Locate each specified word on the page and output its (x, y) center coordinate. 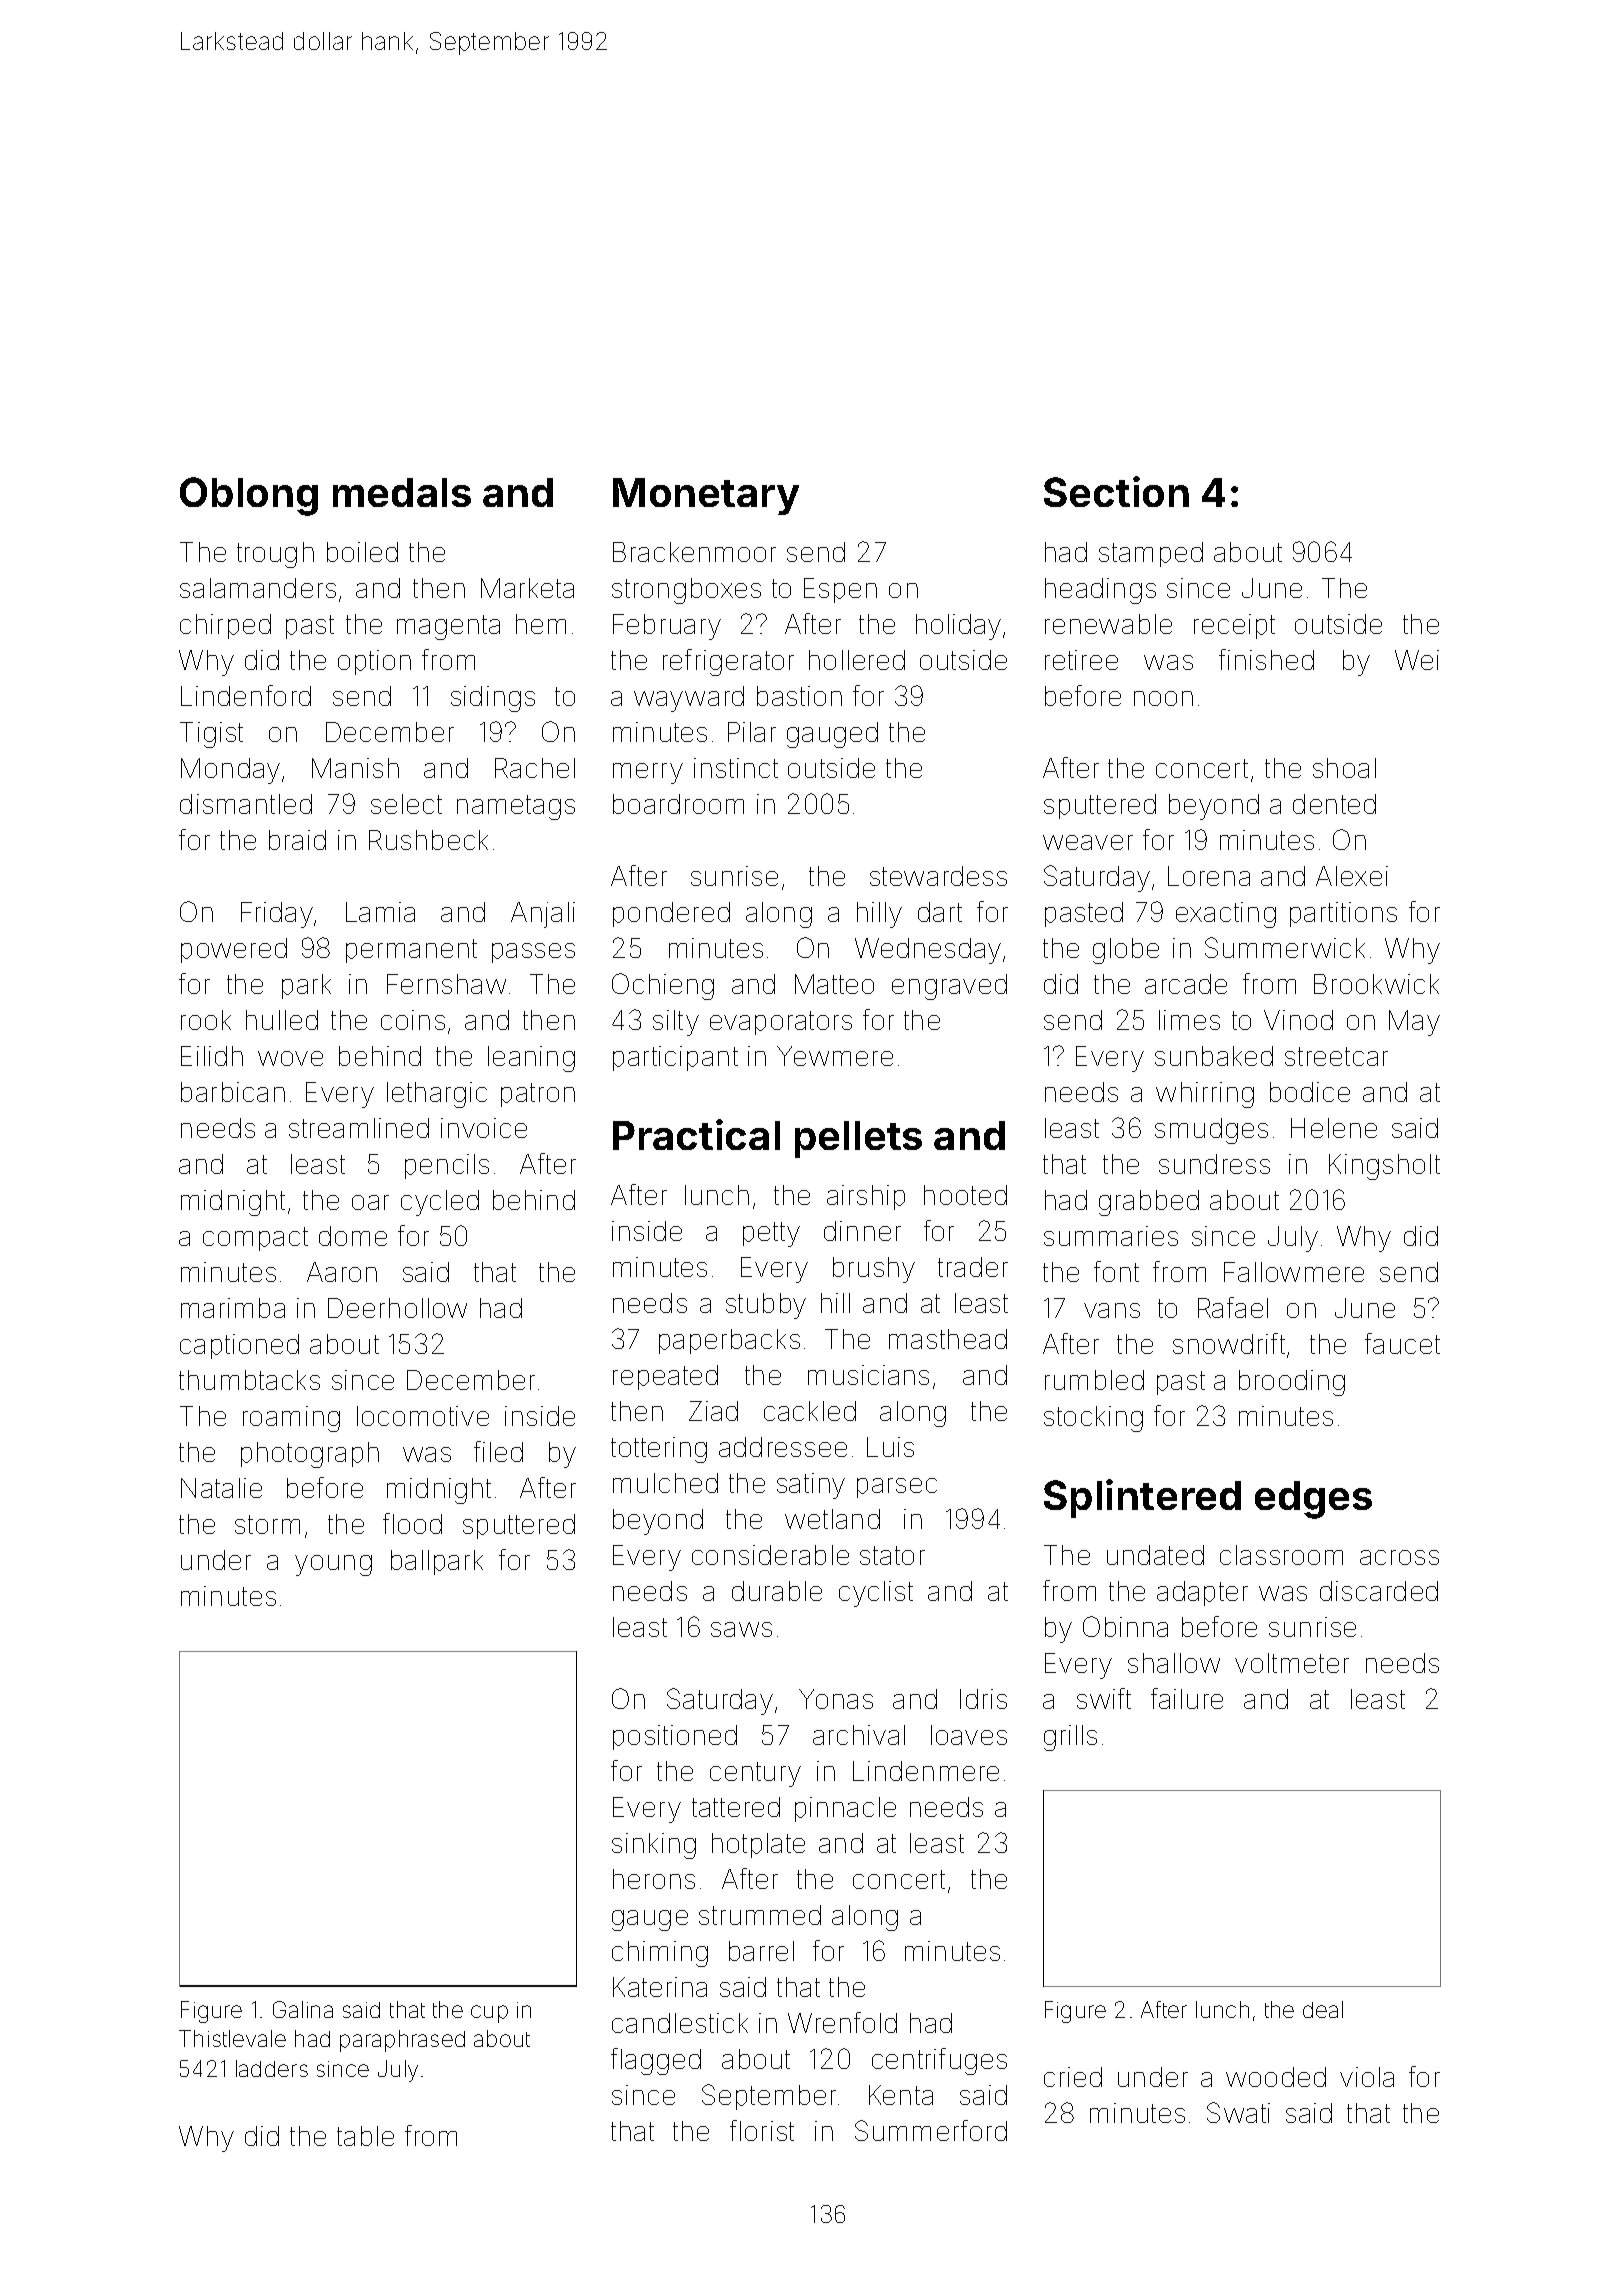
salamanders (258, 588)
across (1399, 1557)
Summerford (931, 2130)
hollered (857, 660)
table (365, 2136)
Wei (1417, 660)
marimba (233, 1308)
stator (892, 1555)
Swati (1238, 2112)
